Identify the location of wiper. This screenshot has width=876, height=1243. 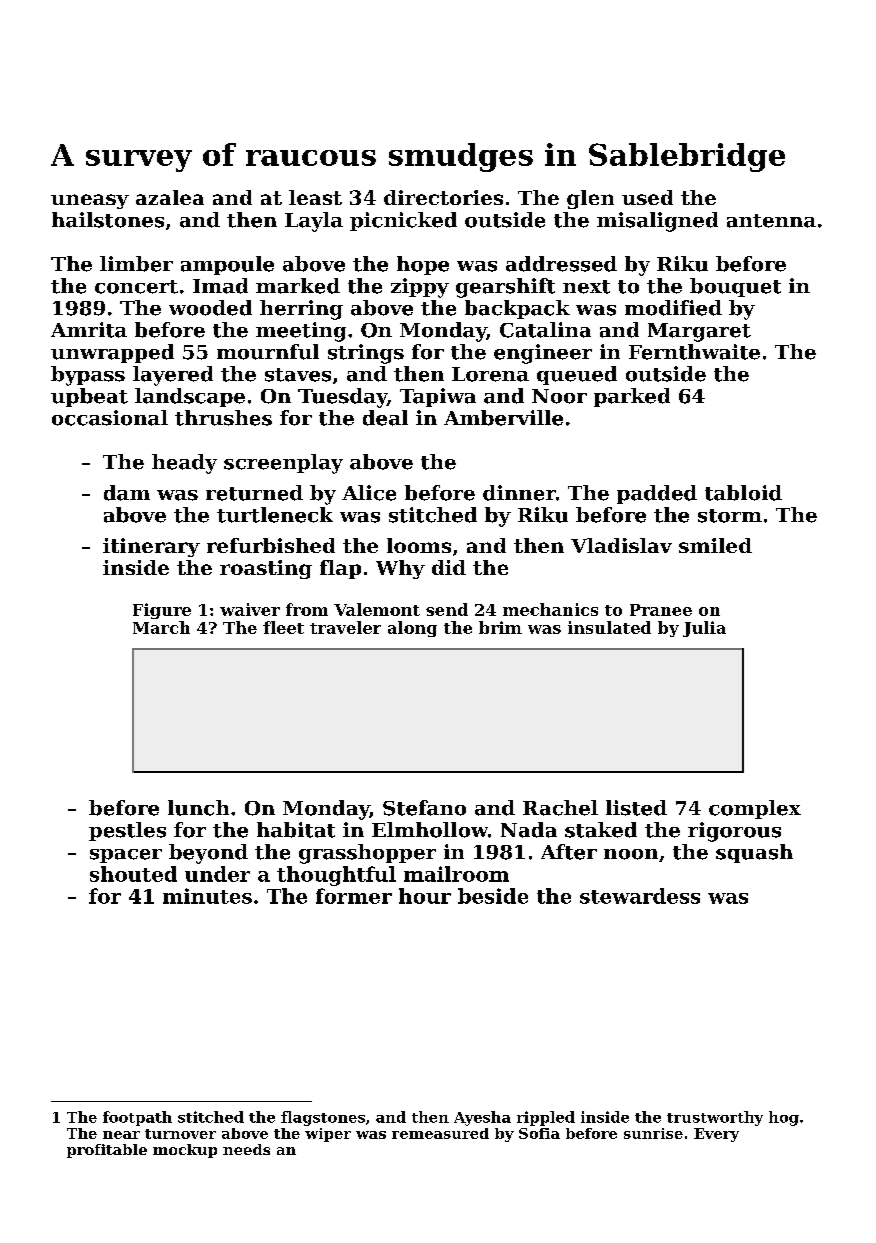
(328, 1135).
